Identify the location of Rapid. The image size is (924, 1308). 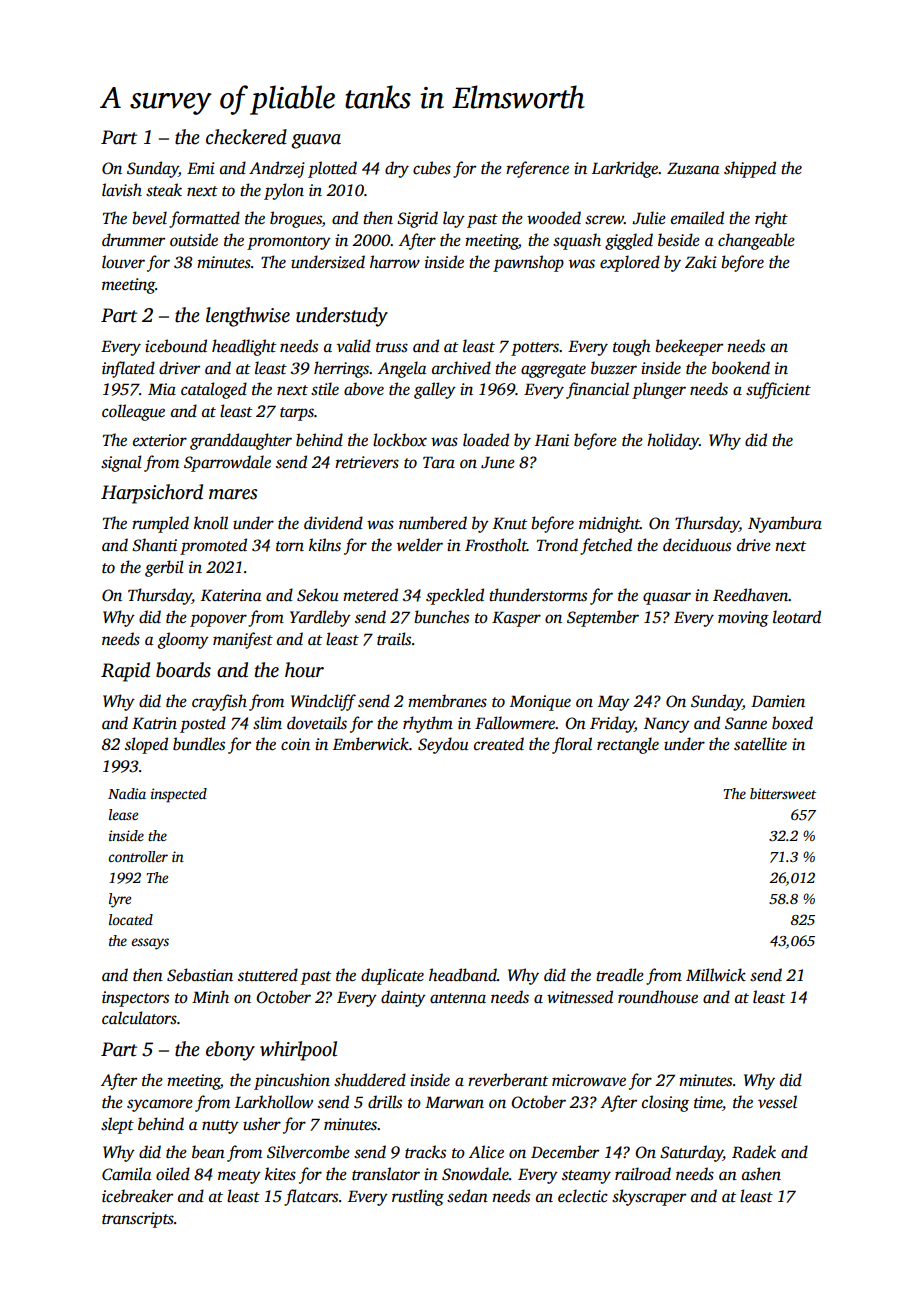
(125, 672).
